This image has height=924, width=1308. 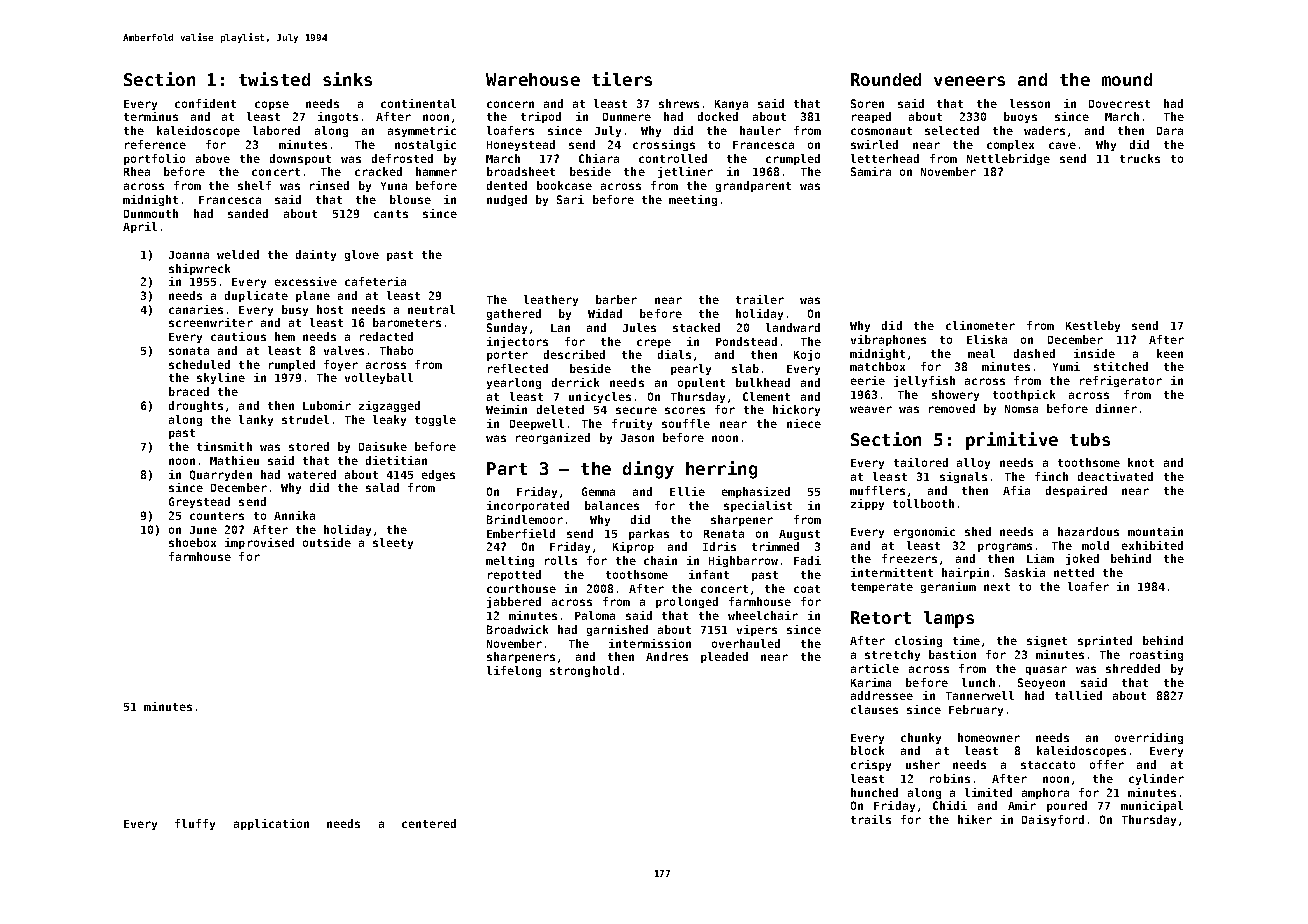 I want to click on Dovecrest, so click(x=1119, y=104).
